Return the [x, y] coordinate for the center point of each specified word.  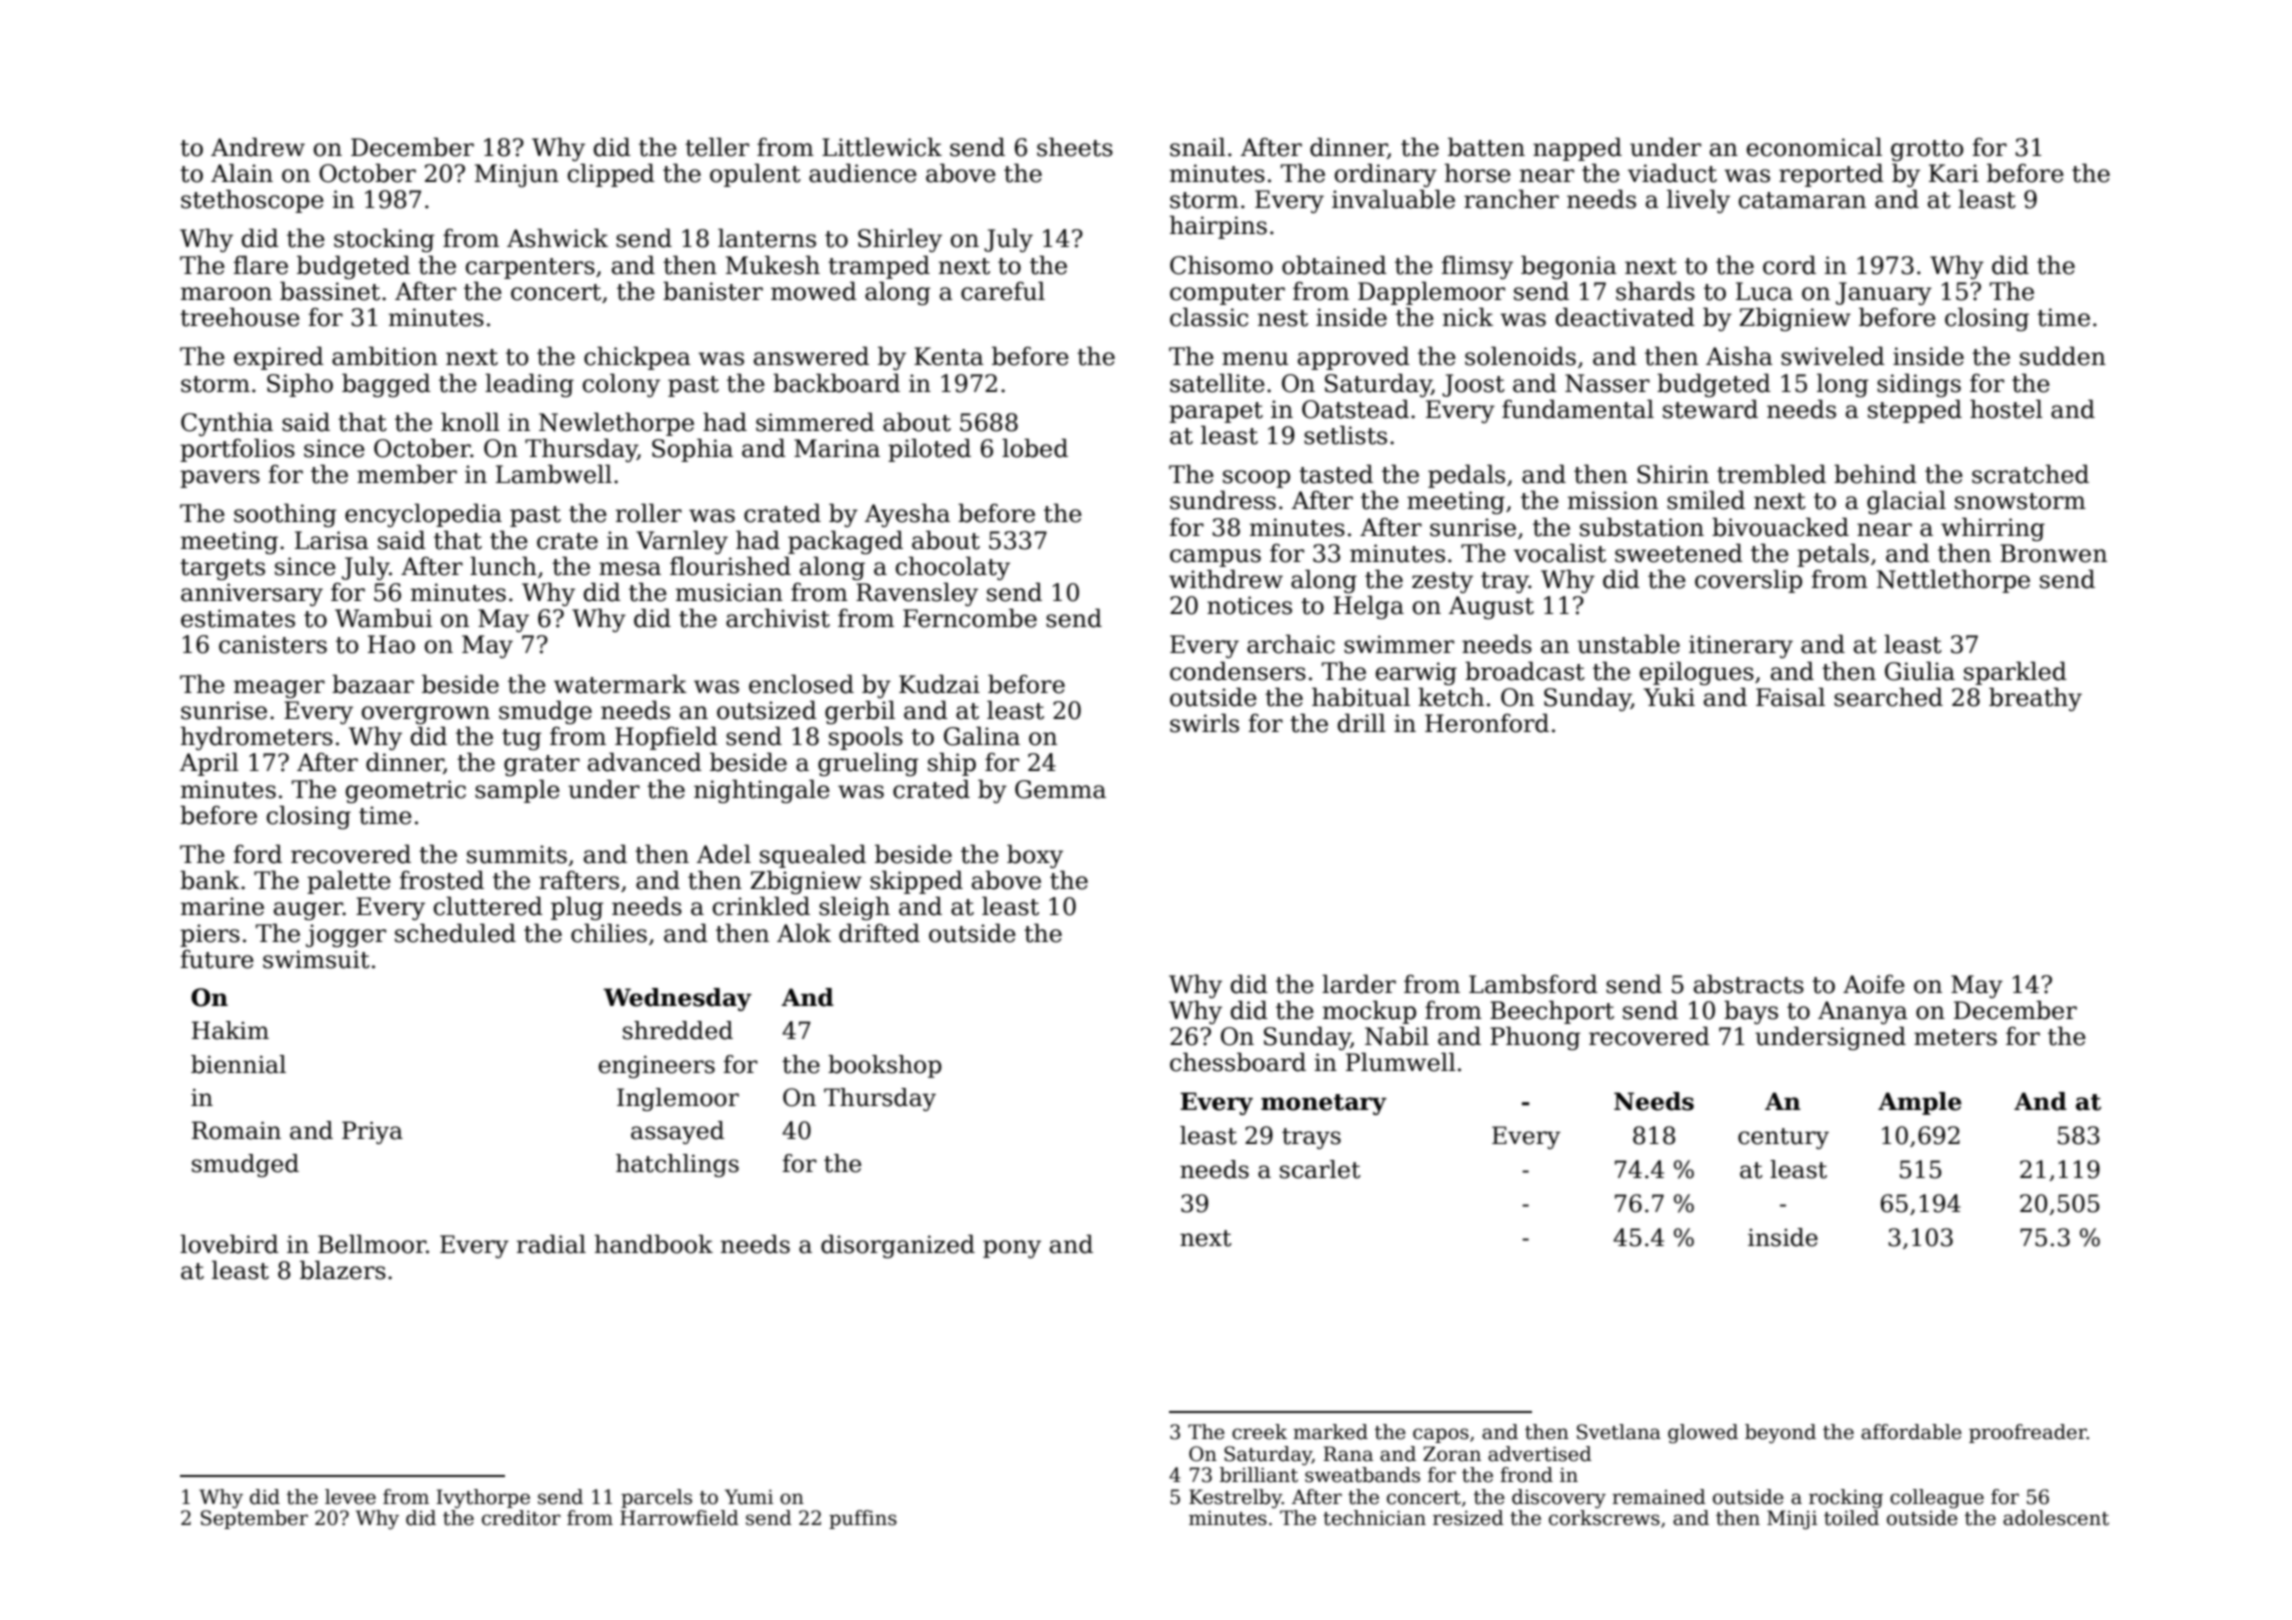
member [407, 474]
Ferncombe [970, 618]
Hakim [230, 1030]
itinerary [1741, 646]
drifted [879, 933]
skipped [916, 882]
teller [717, 147]
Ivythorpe [483, 1499]
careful [1003, 291]
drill [1362, 723]
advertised [1540, 1454]
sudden [2063, 356]
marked [1330, 1432]
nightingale [762, 791]
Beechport [1552, 1012]
